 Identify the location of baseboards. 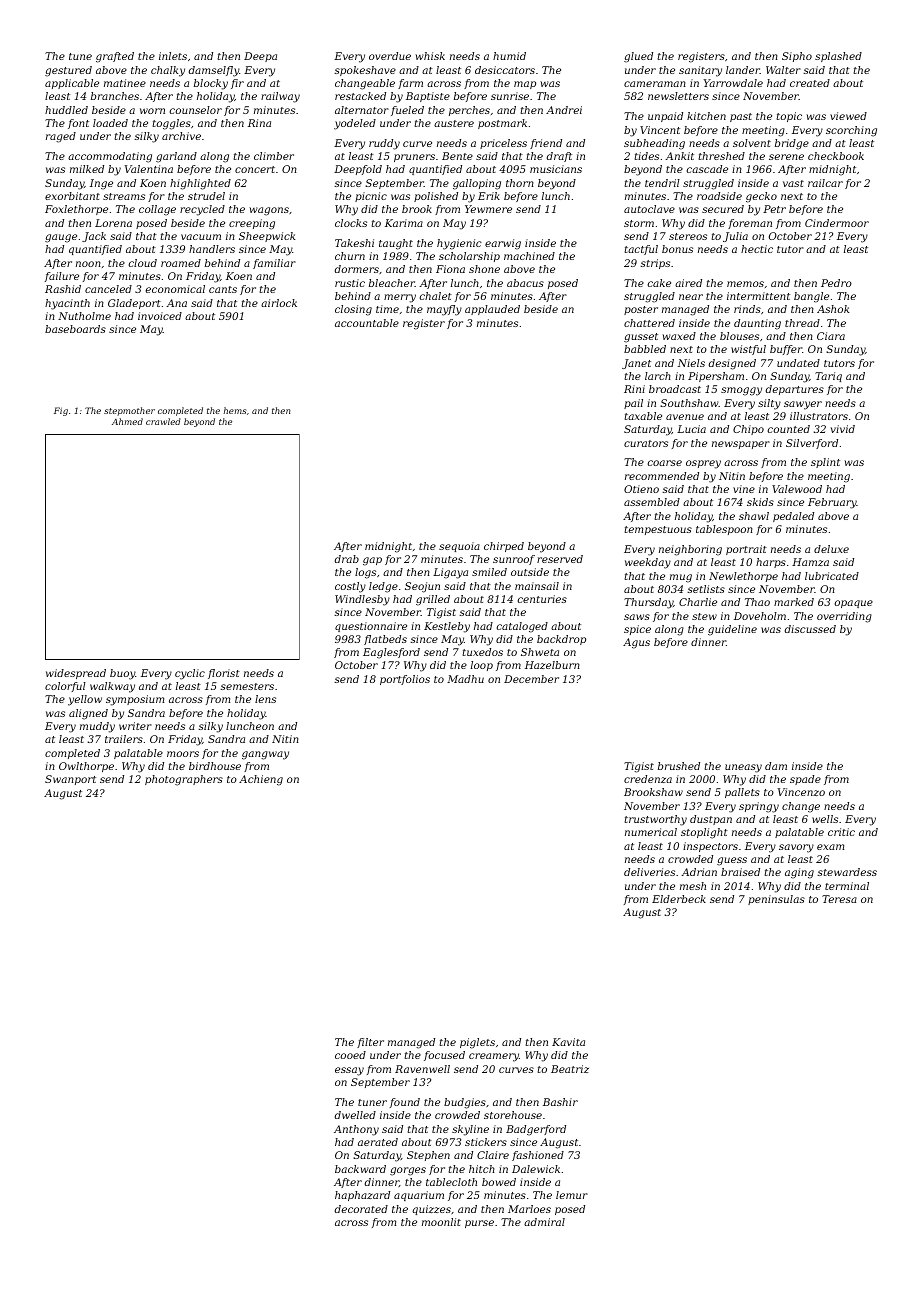
(75, 329).
